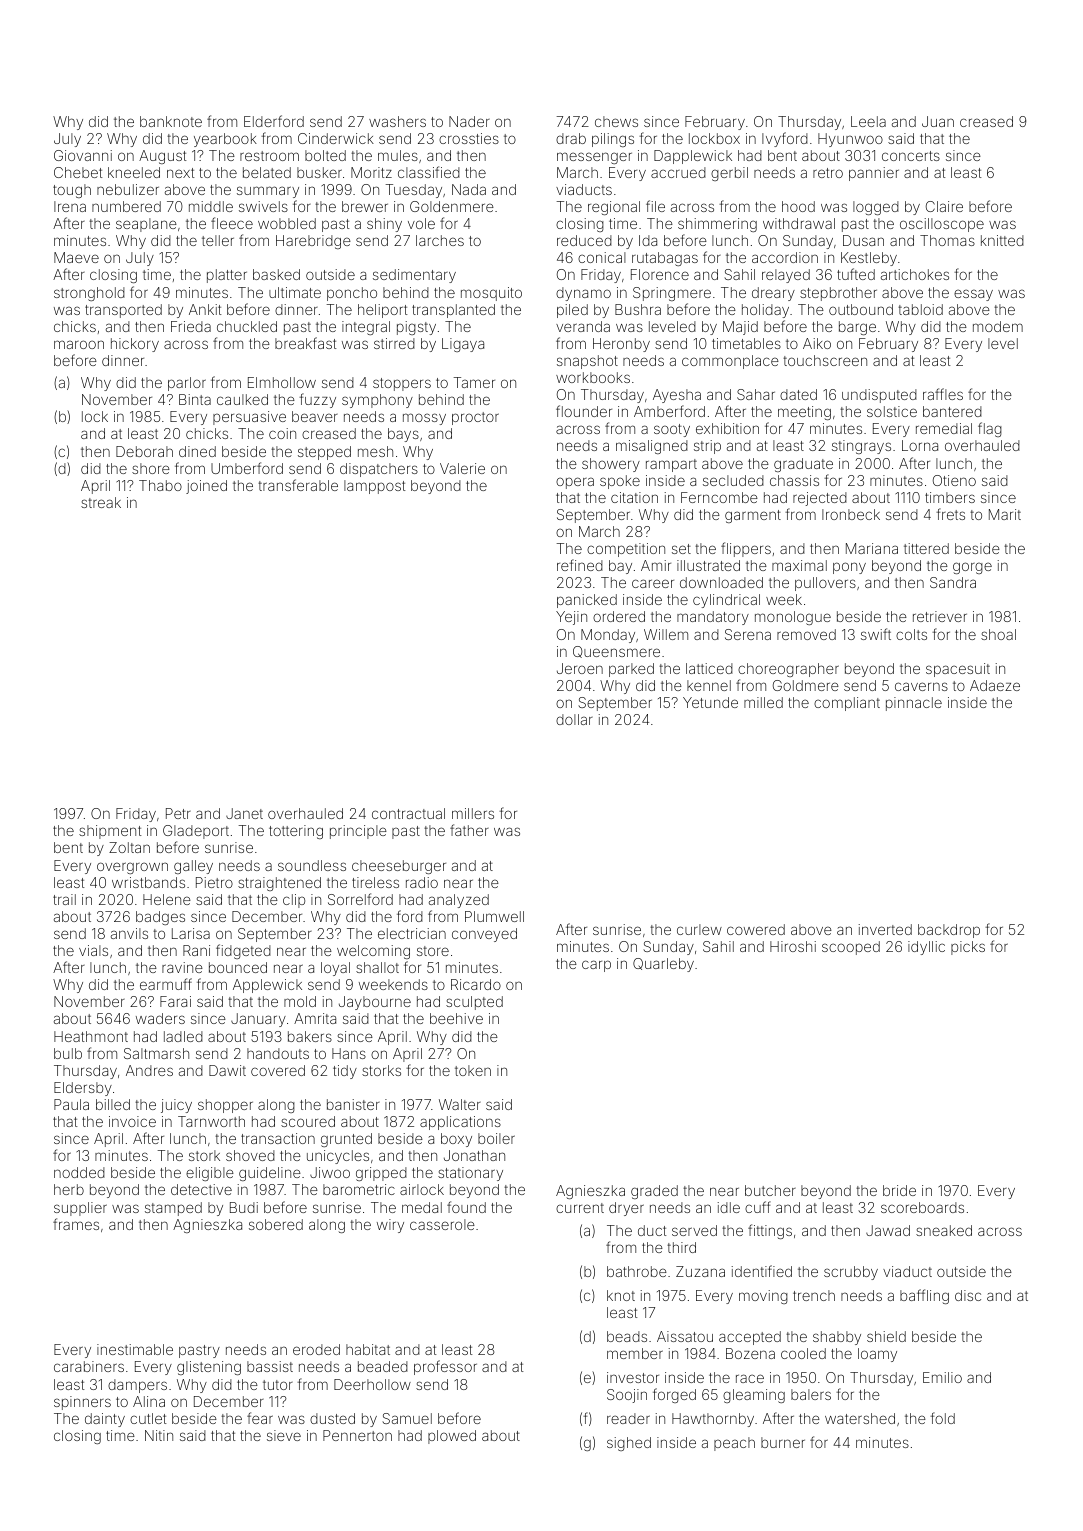 The height and width of the page is (1531, 1083). What do you see at coordinates (717, 225) in the page?
I see `shimmering` at bounding box center [717, 225].
